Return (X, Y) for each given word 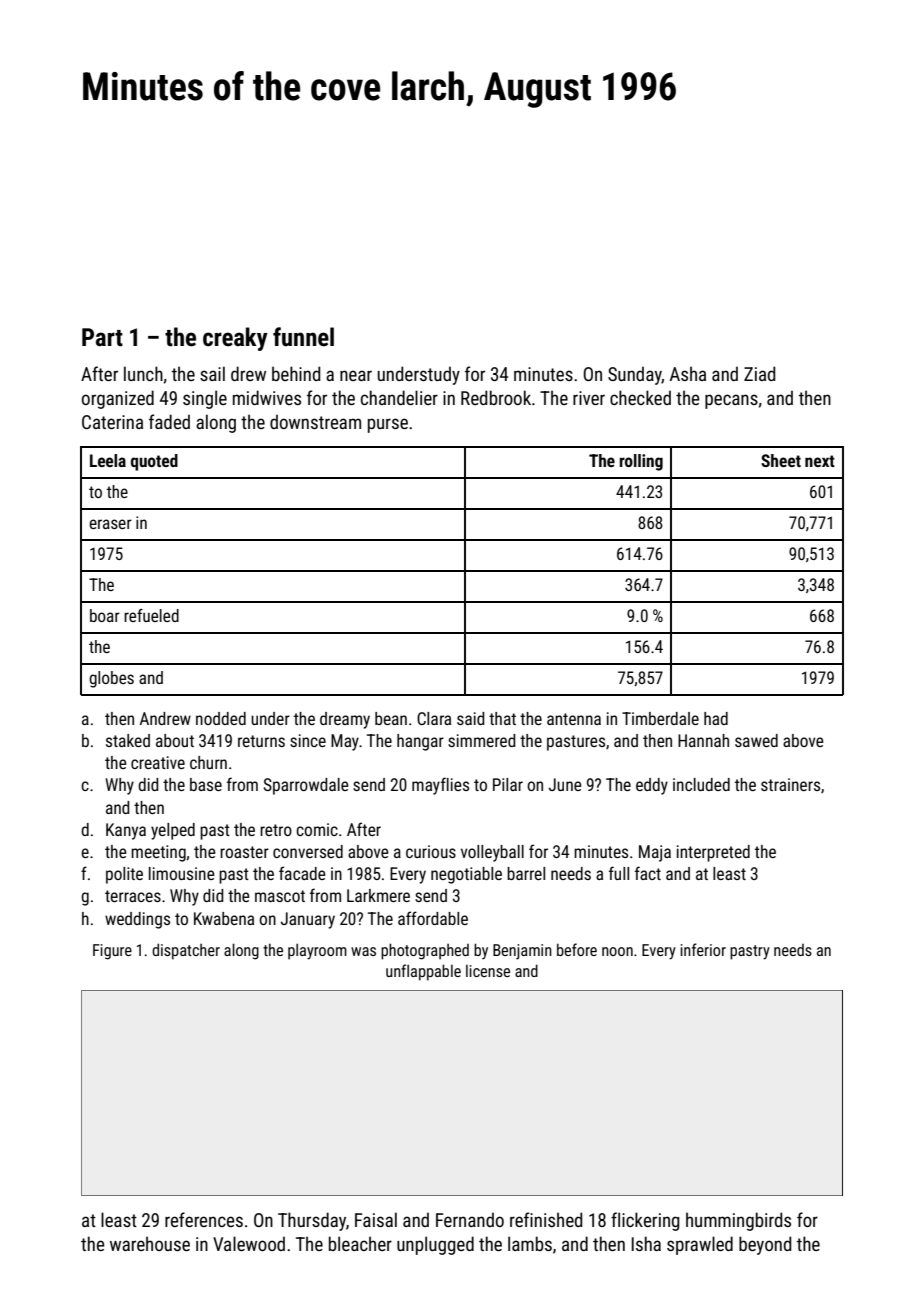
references (204, 1219)
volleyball (492, 853)
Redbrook (496, 397)
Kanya (126, 831)
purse (388, 425)
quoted (154, 462)
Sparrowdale (306, 786)
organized (118, 399)
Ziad (759, 373)
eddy (652, 786)
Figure (112, 952)
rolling (641, 462)
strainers (790, 784)
